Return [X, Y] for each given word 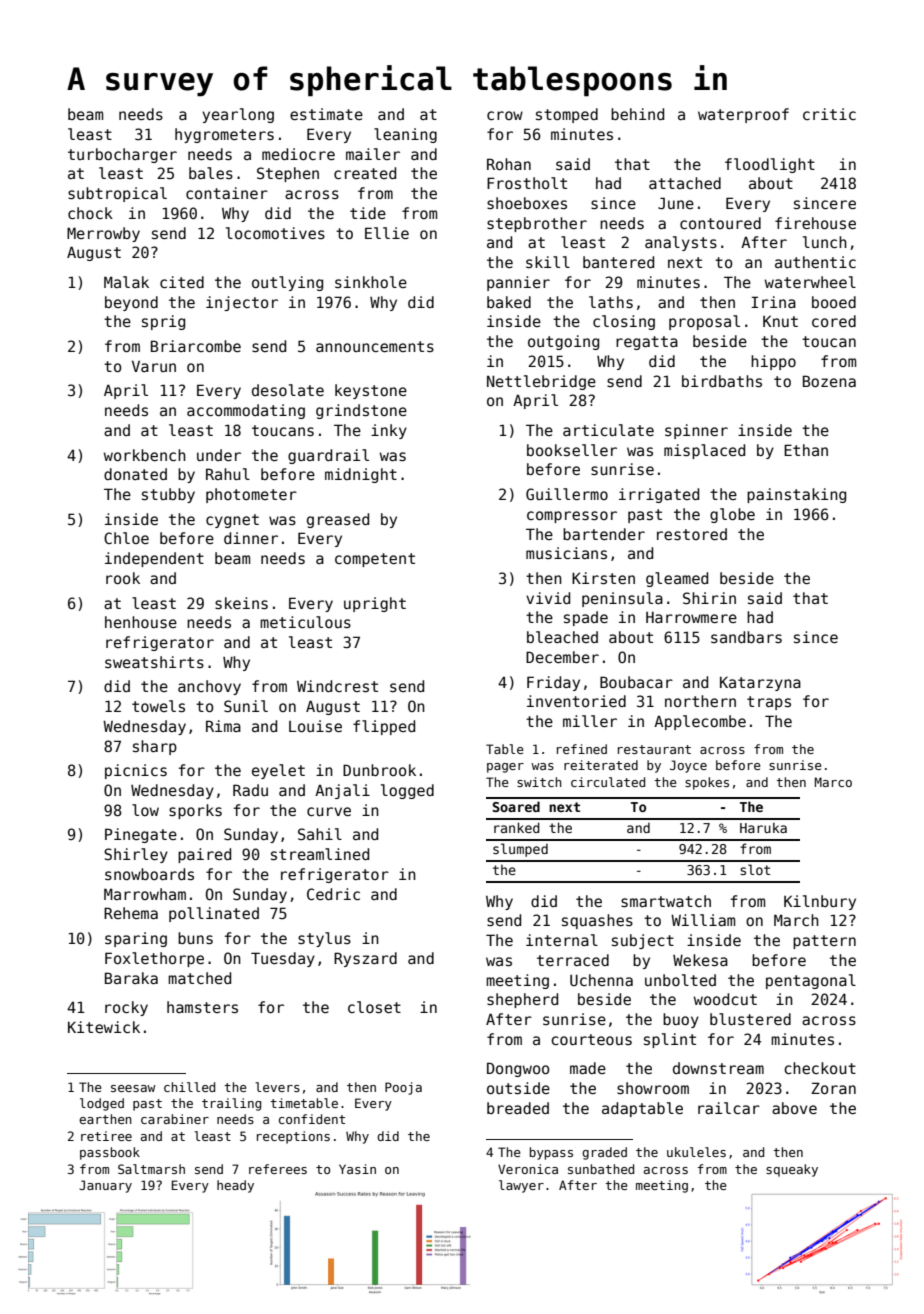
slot [755, 869]
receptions [293, 1137]
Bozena [829, 381]
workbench [145, 455]
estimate [326, 114]
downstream [718, 1068]
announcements [375, 346]
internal [562, 940]
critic [829, 114]
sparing [136, 939]
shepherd [522, 1000]
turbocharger [122, 155]
